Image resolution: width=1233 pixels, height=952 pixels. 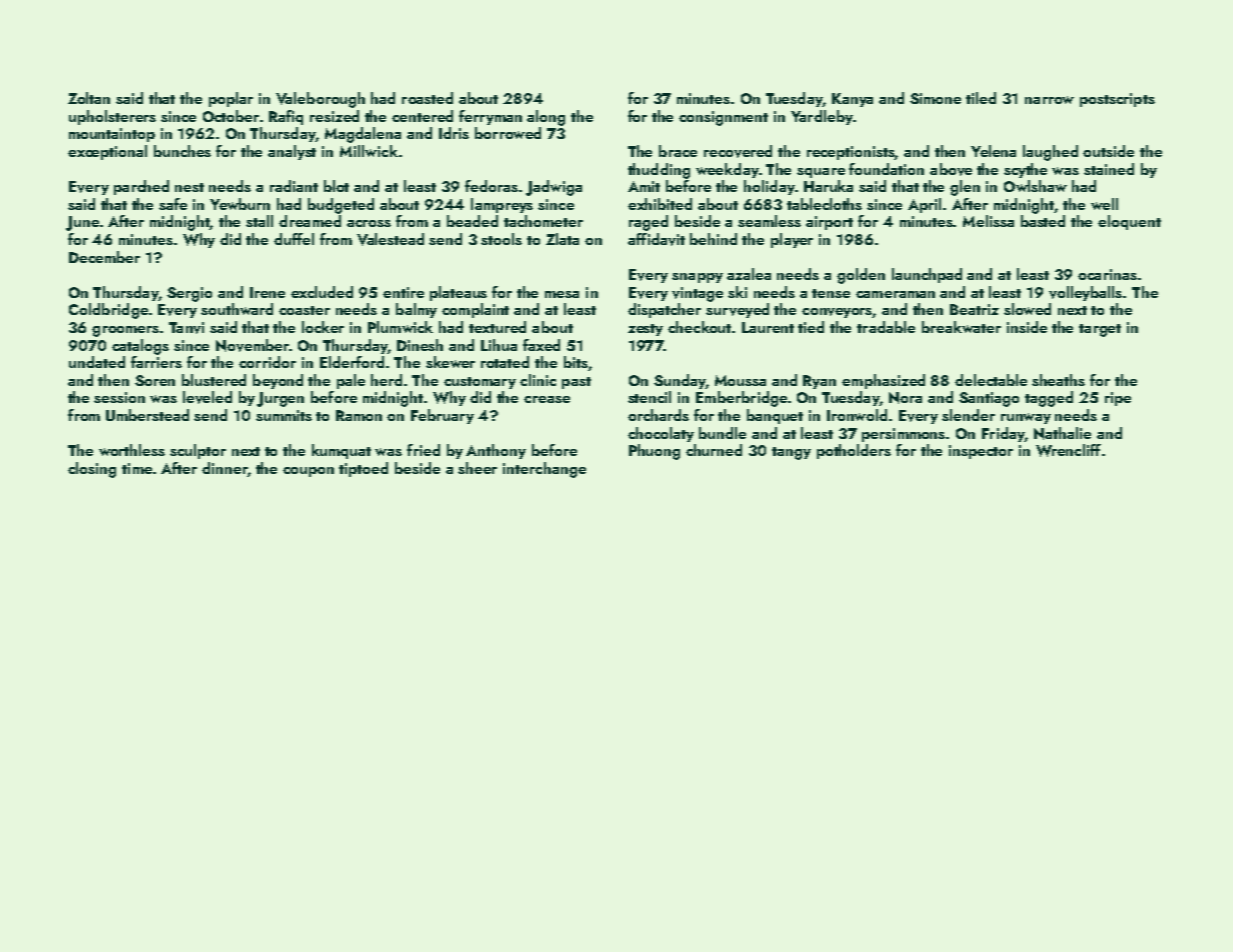 What do you see at coordinates (576, 383) in the screenshot?
I see `past` at bounding box center [576, 383].
